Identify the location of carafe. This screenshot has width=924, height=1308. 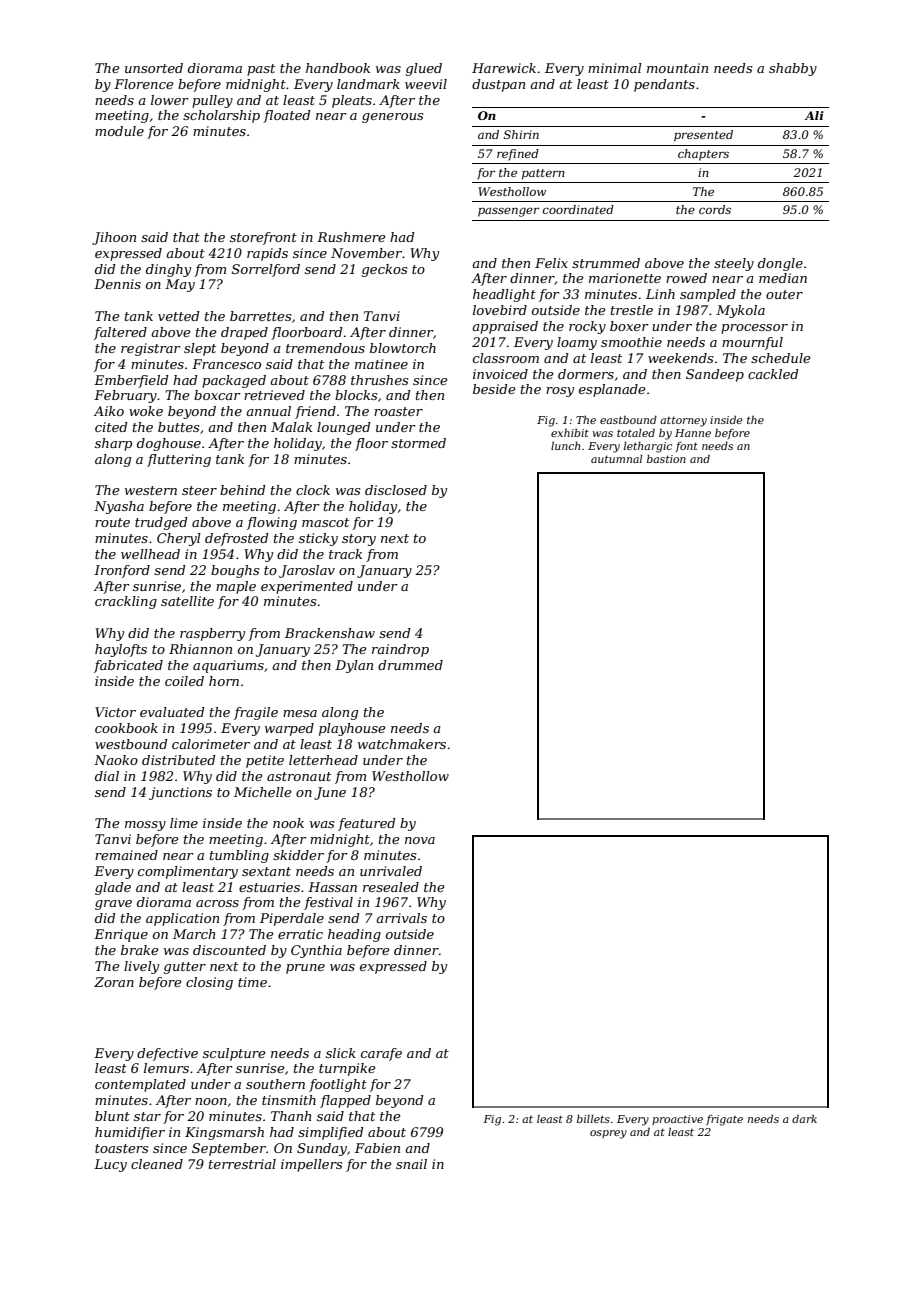
(381, 1054).
